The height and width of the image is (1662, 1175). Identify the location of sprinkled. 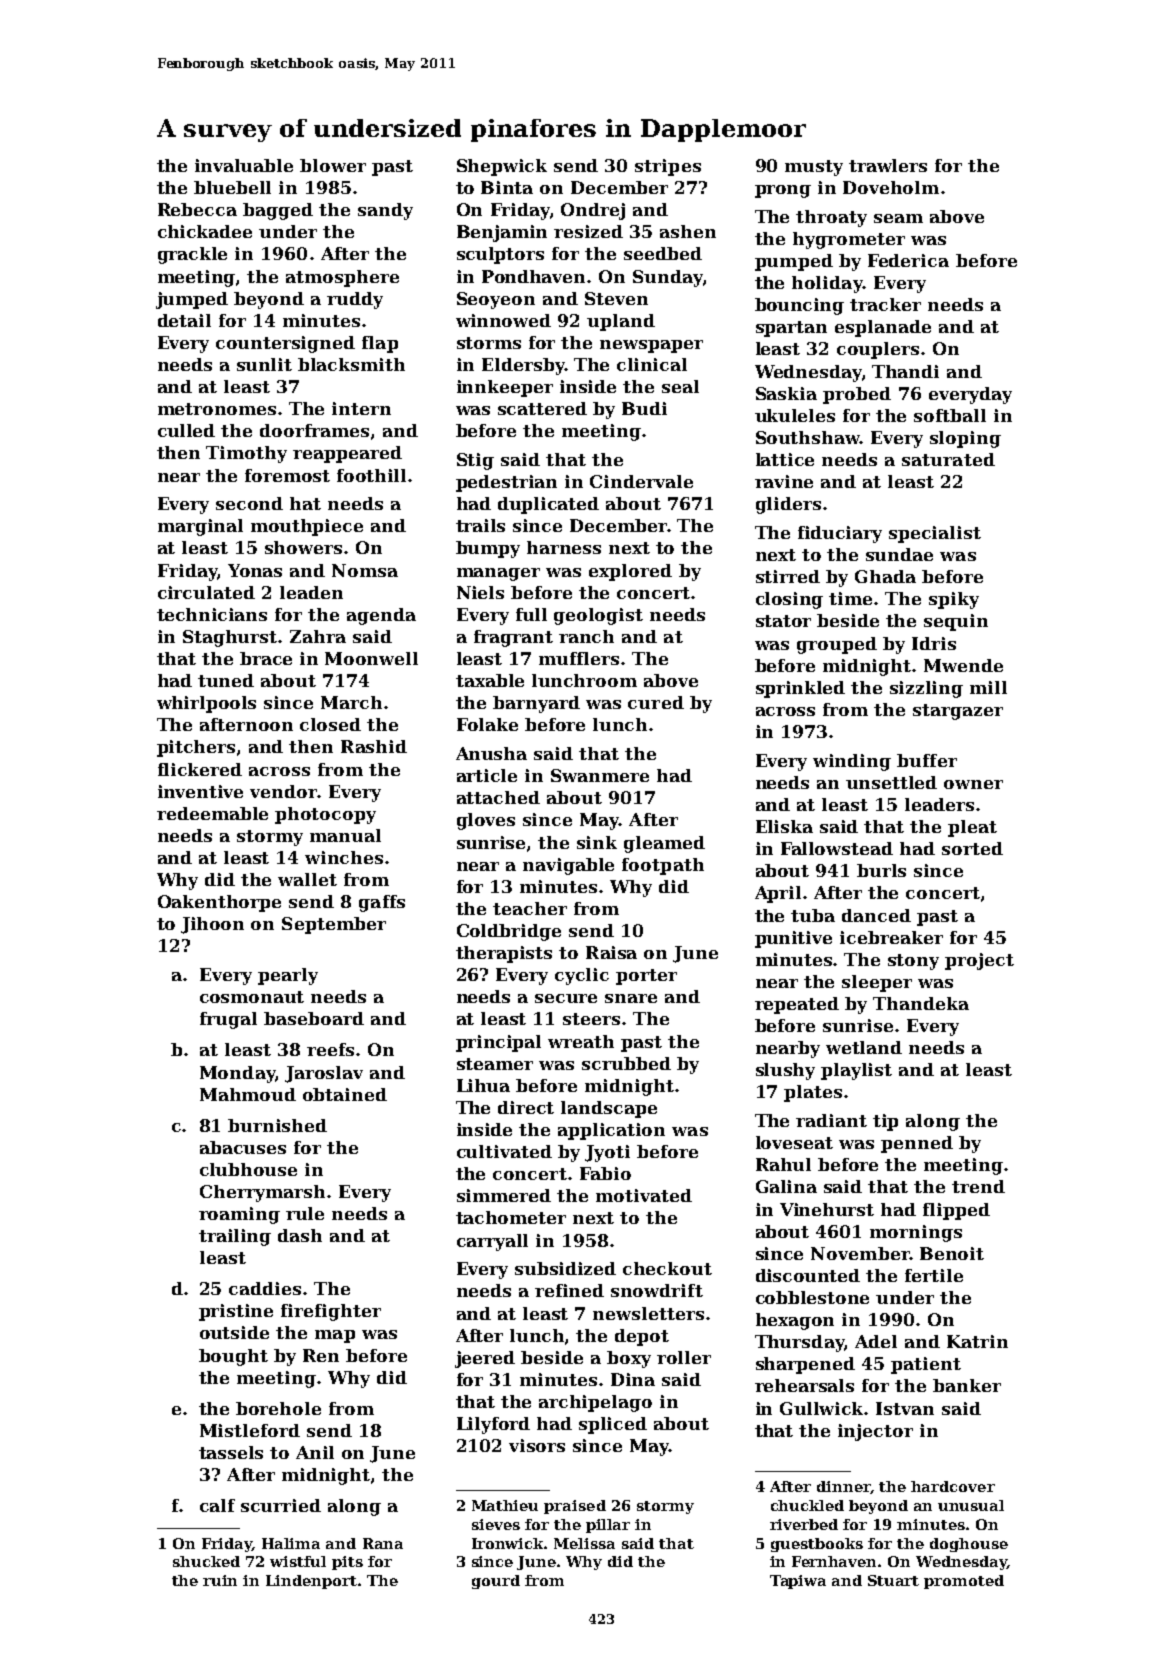
(800, 689).
